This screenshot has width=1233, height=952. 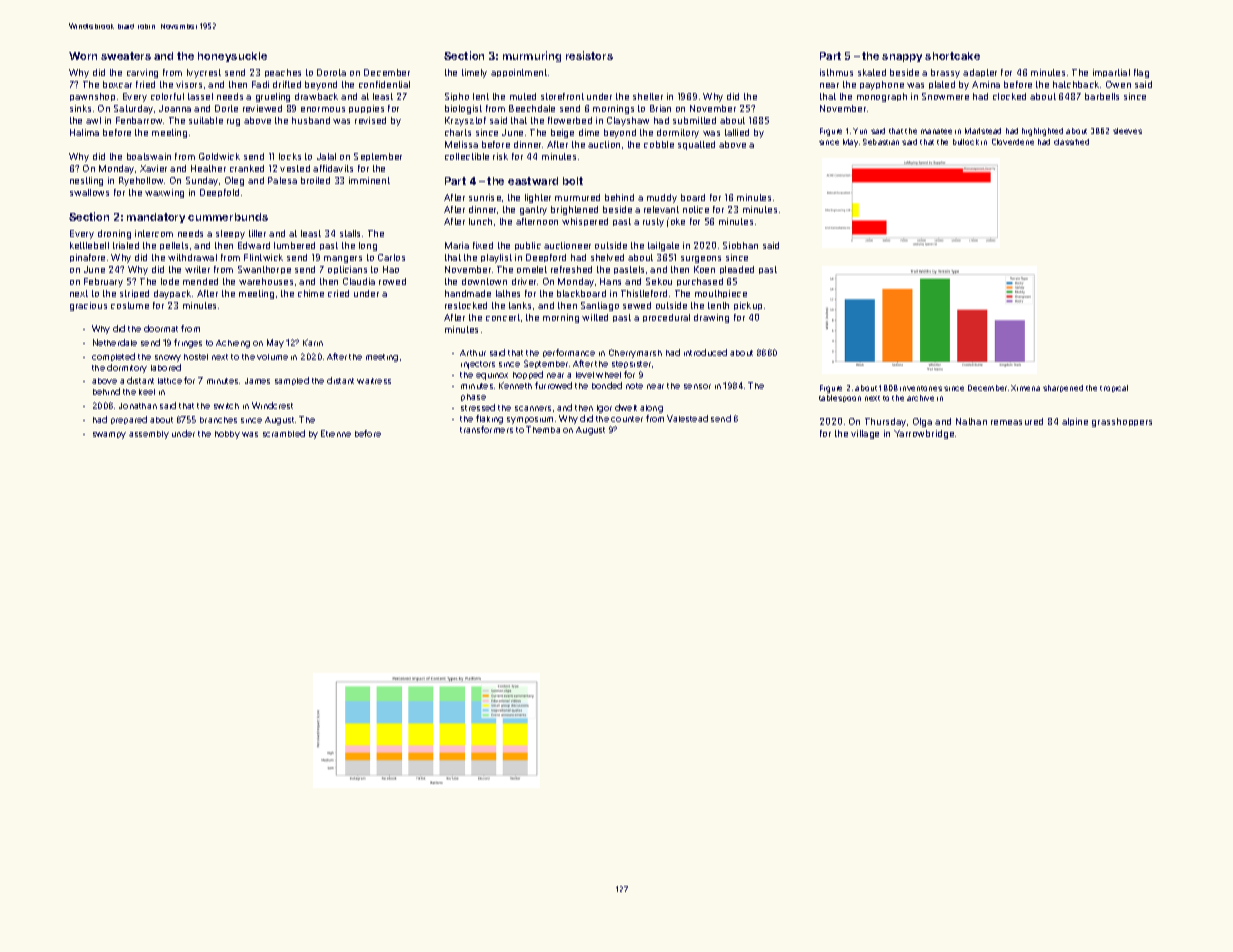 What do you see at coordinates (637, 305) in the screenshot?
I see `sewed` at bounding box center [637, 305].
